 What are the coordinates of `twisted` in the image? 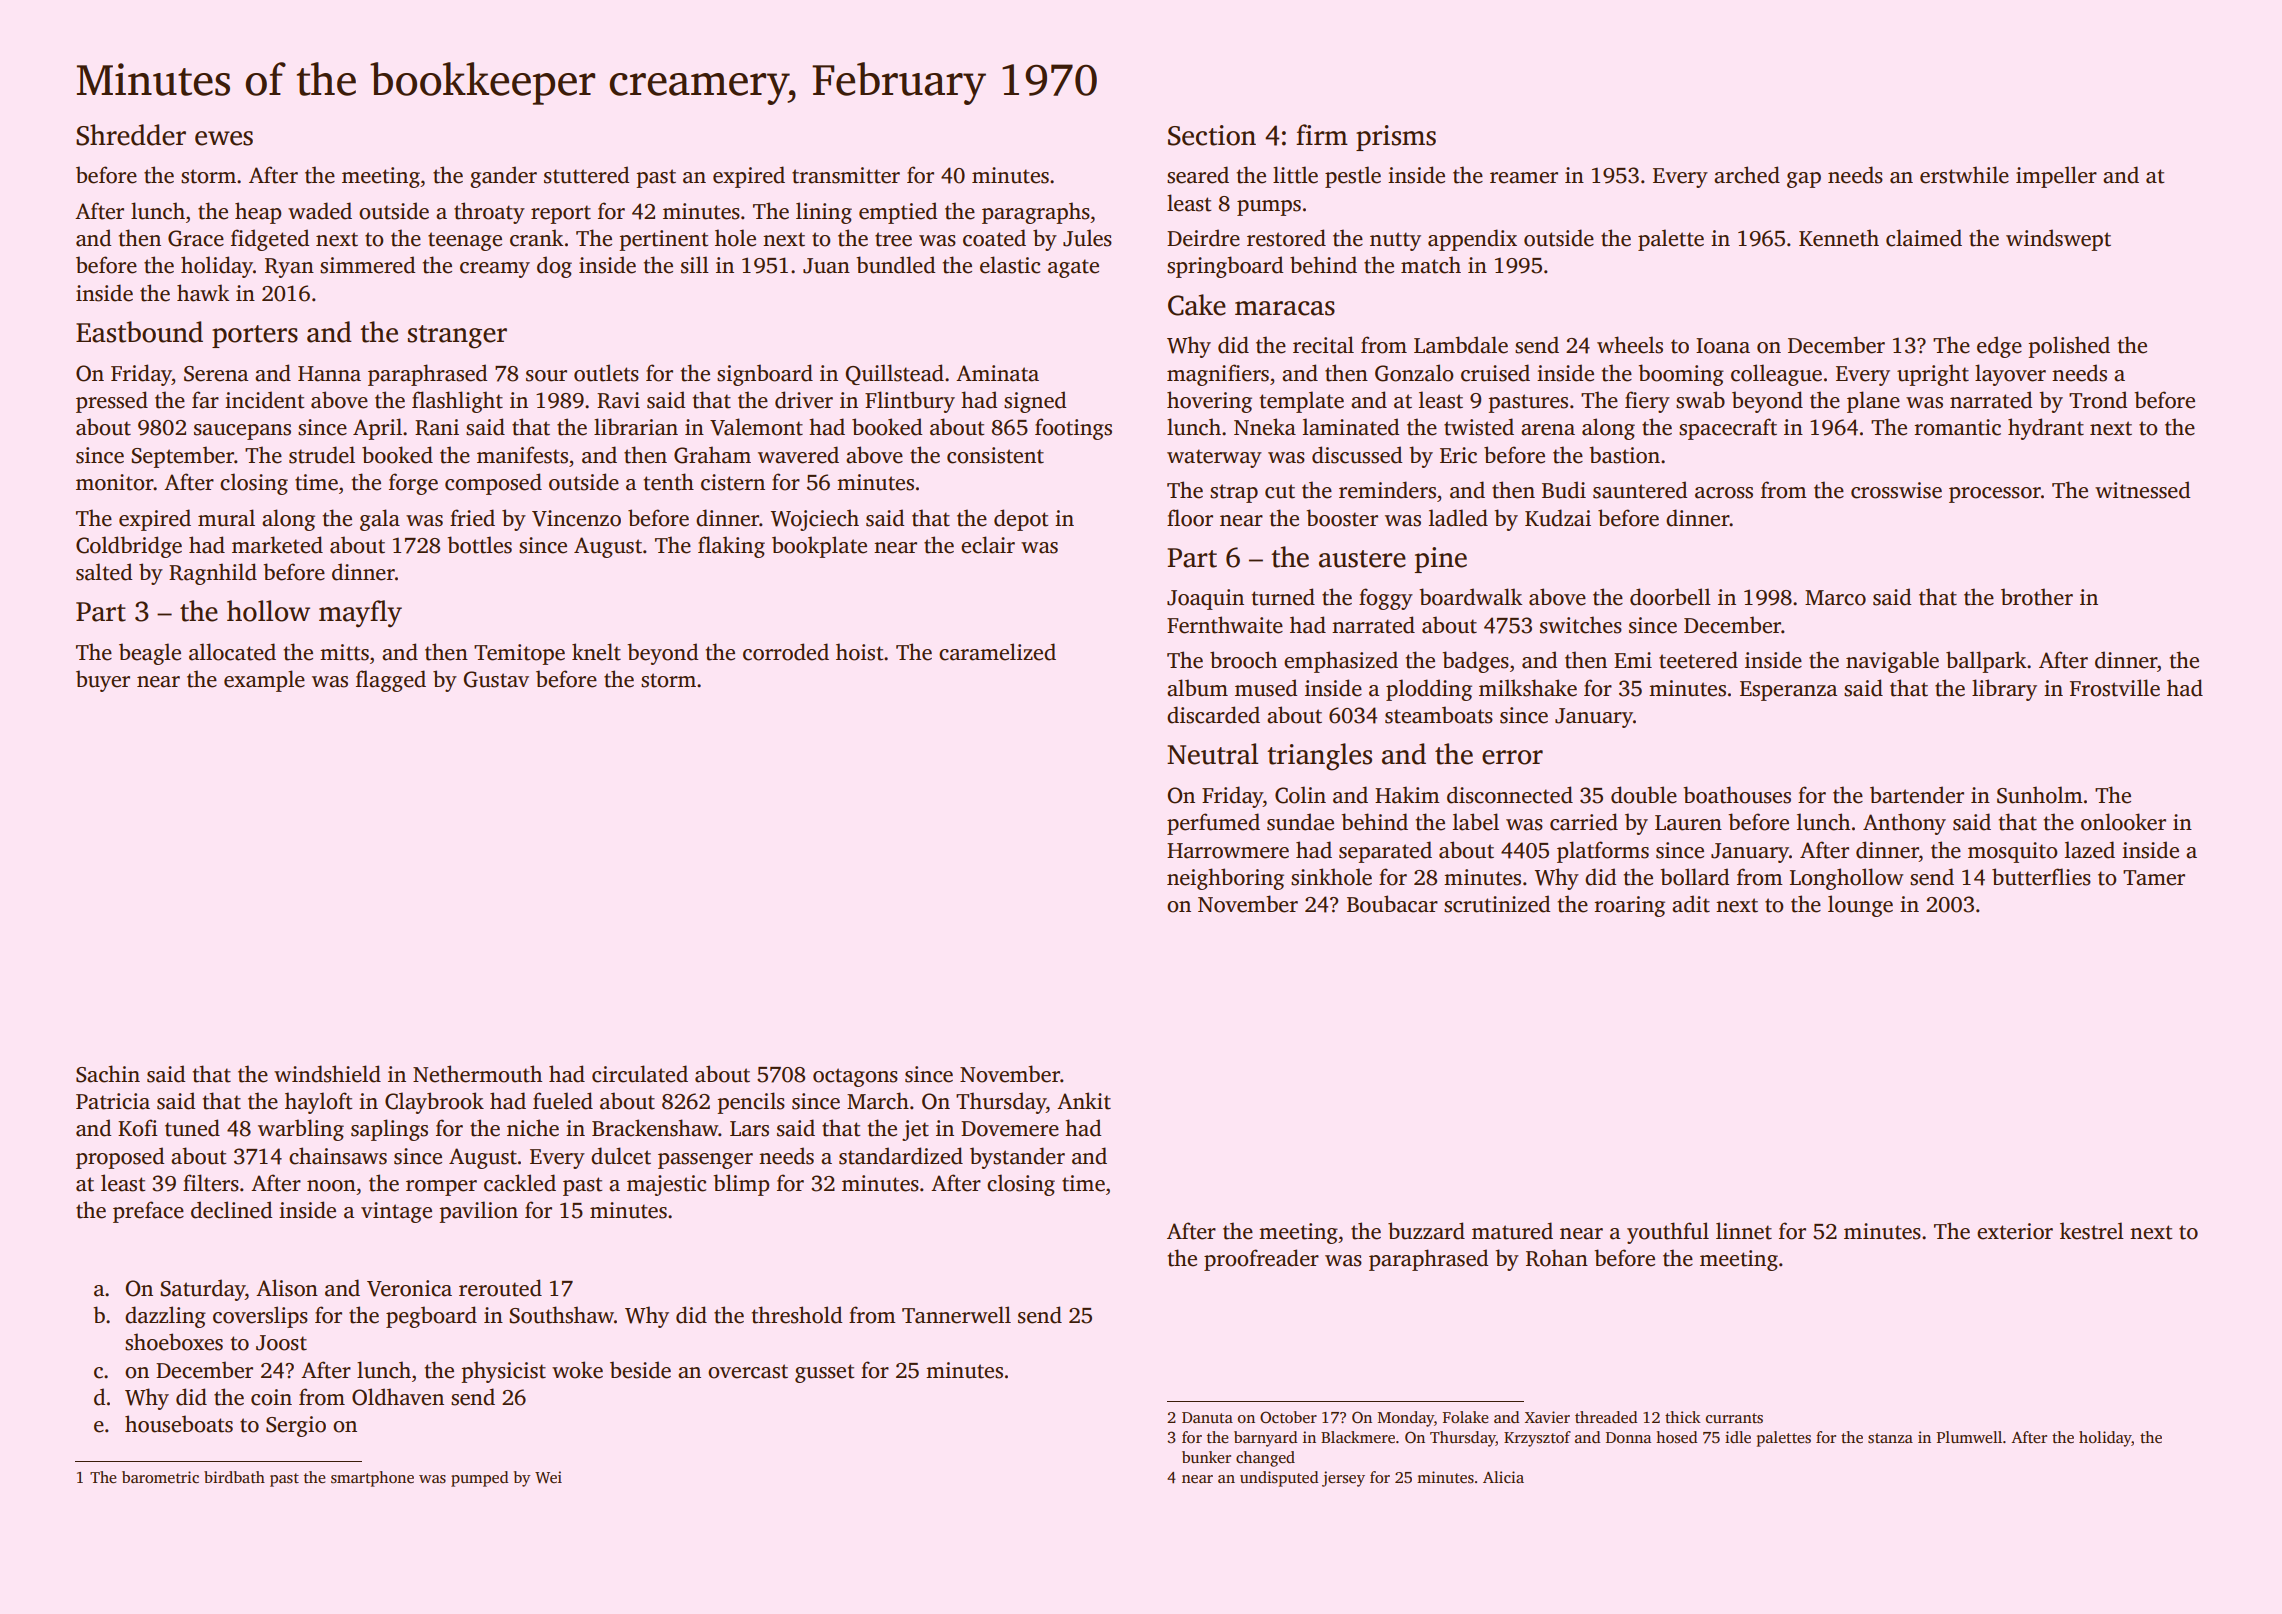 It's located at (1479, 427).
